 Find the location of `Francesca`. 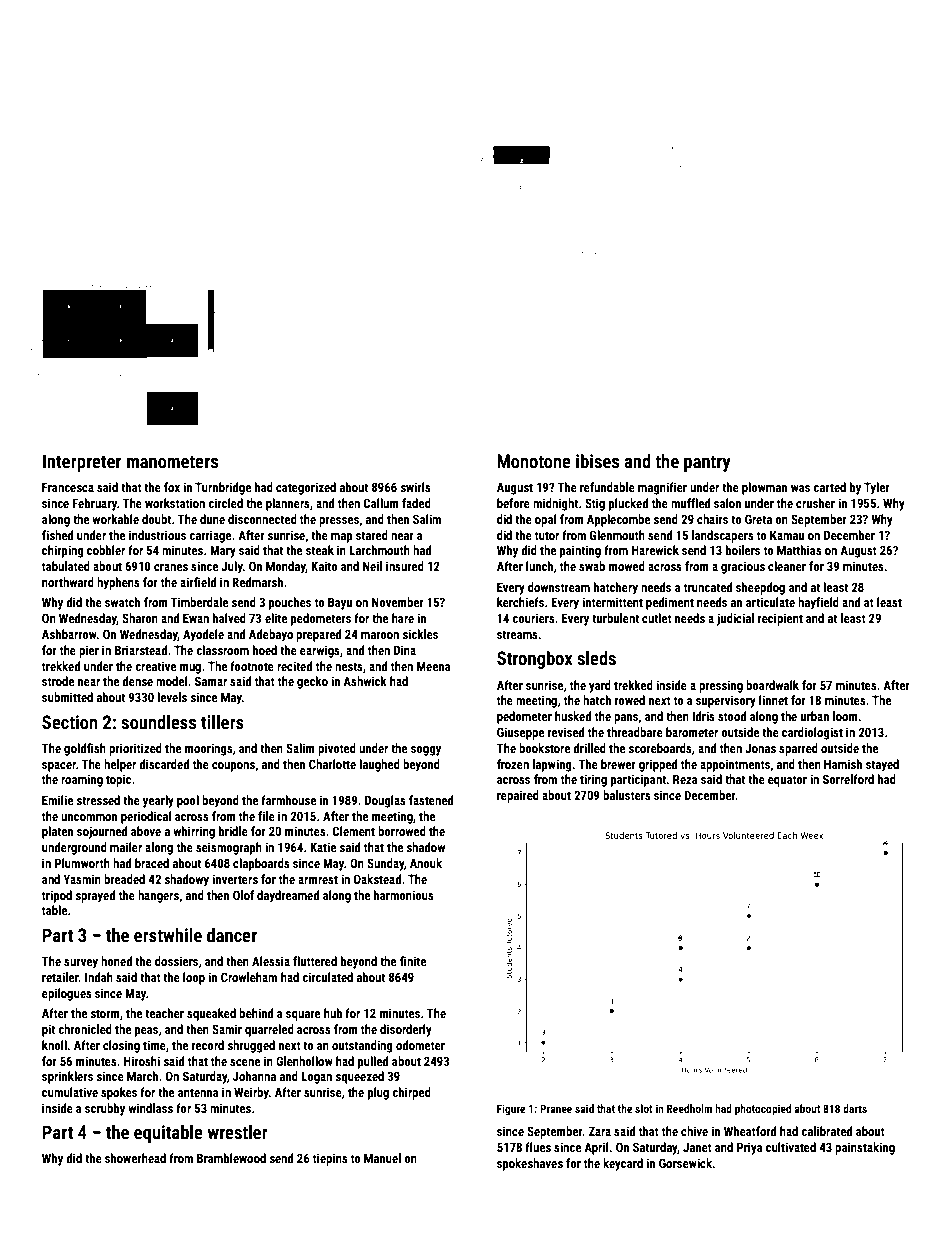

Francesca is located at coordinates (68, 487).
